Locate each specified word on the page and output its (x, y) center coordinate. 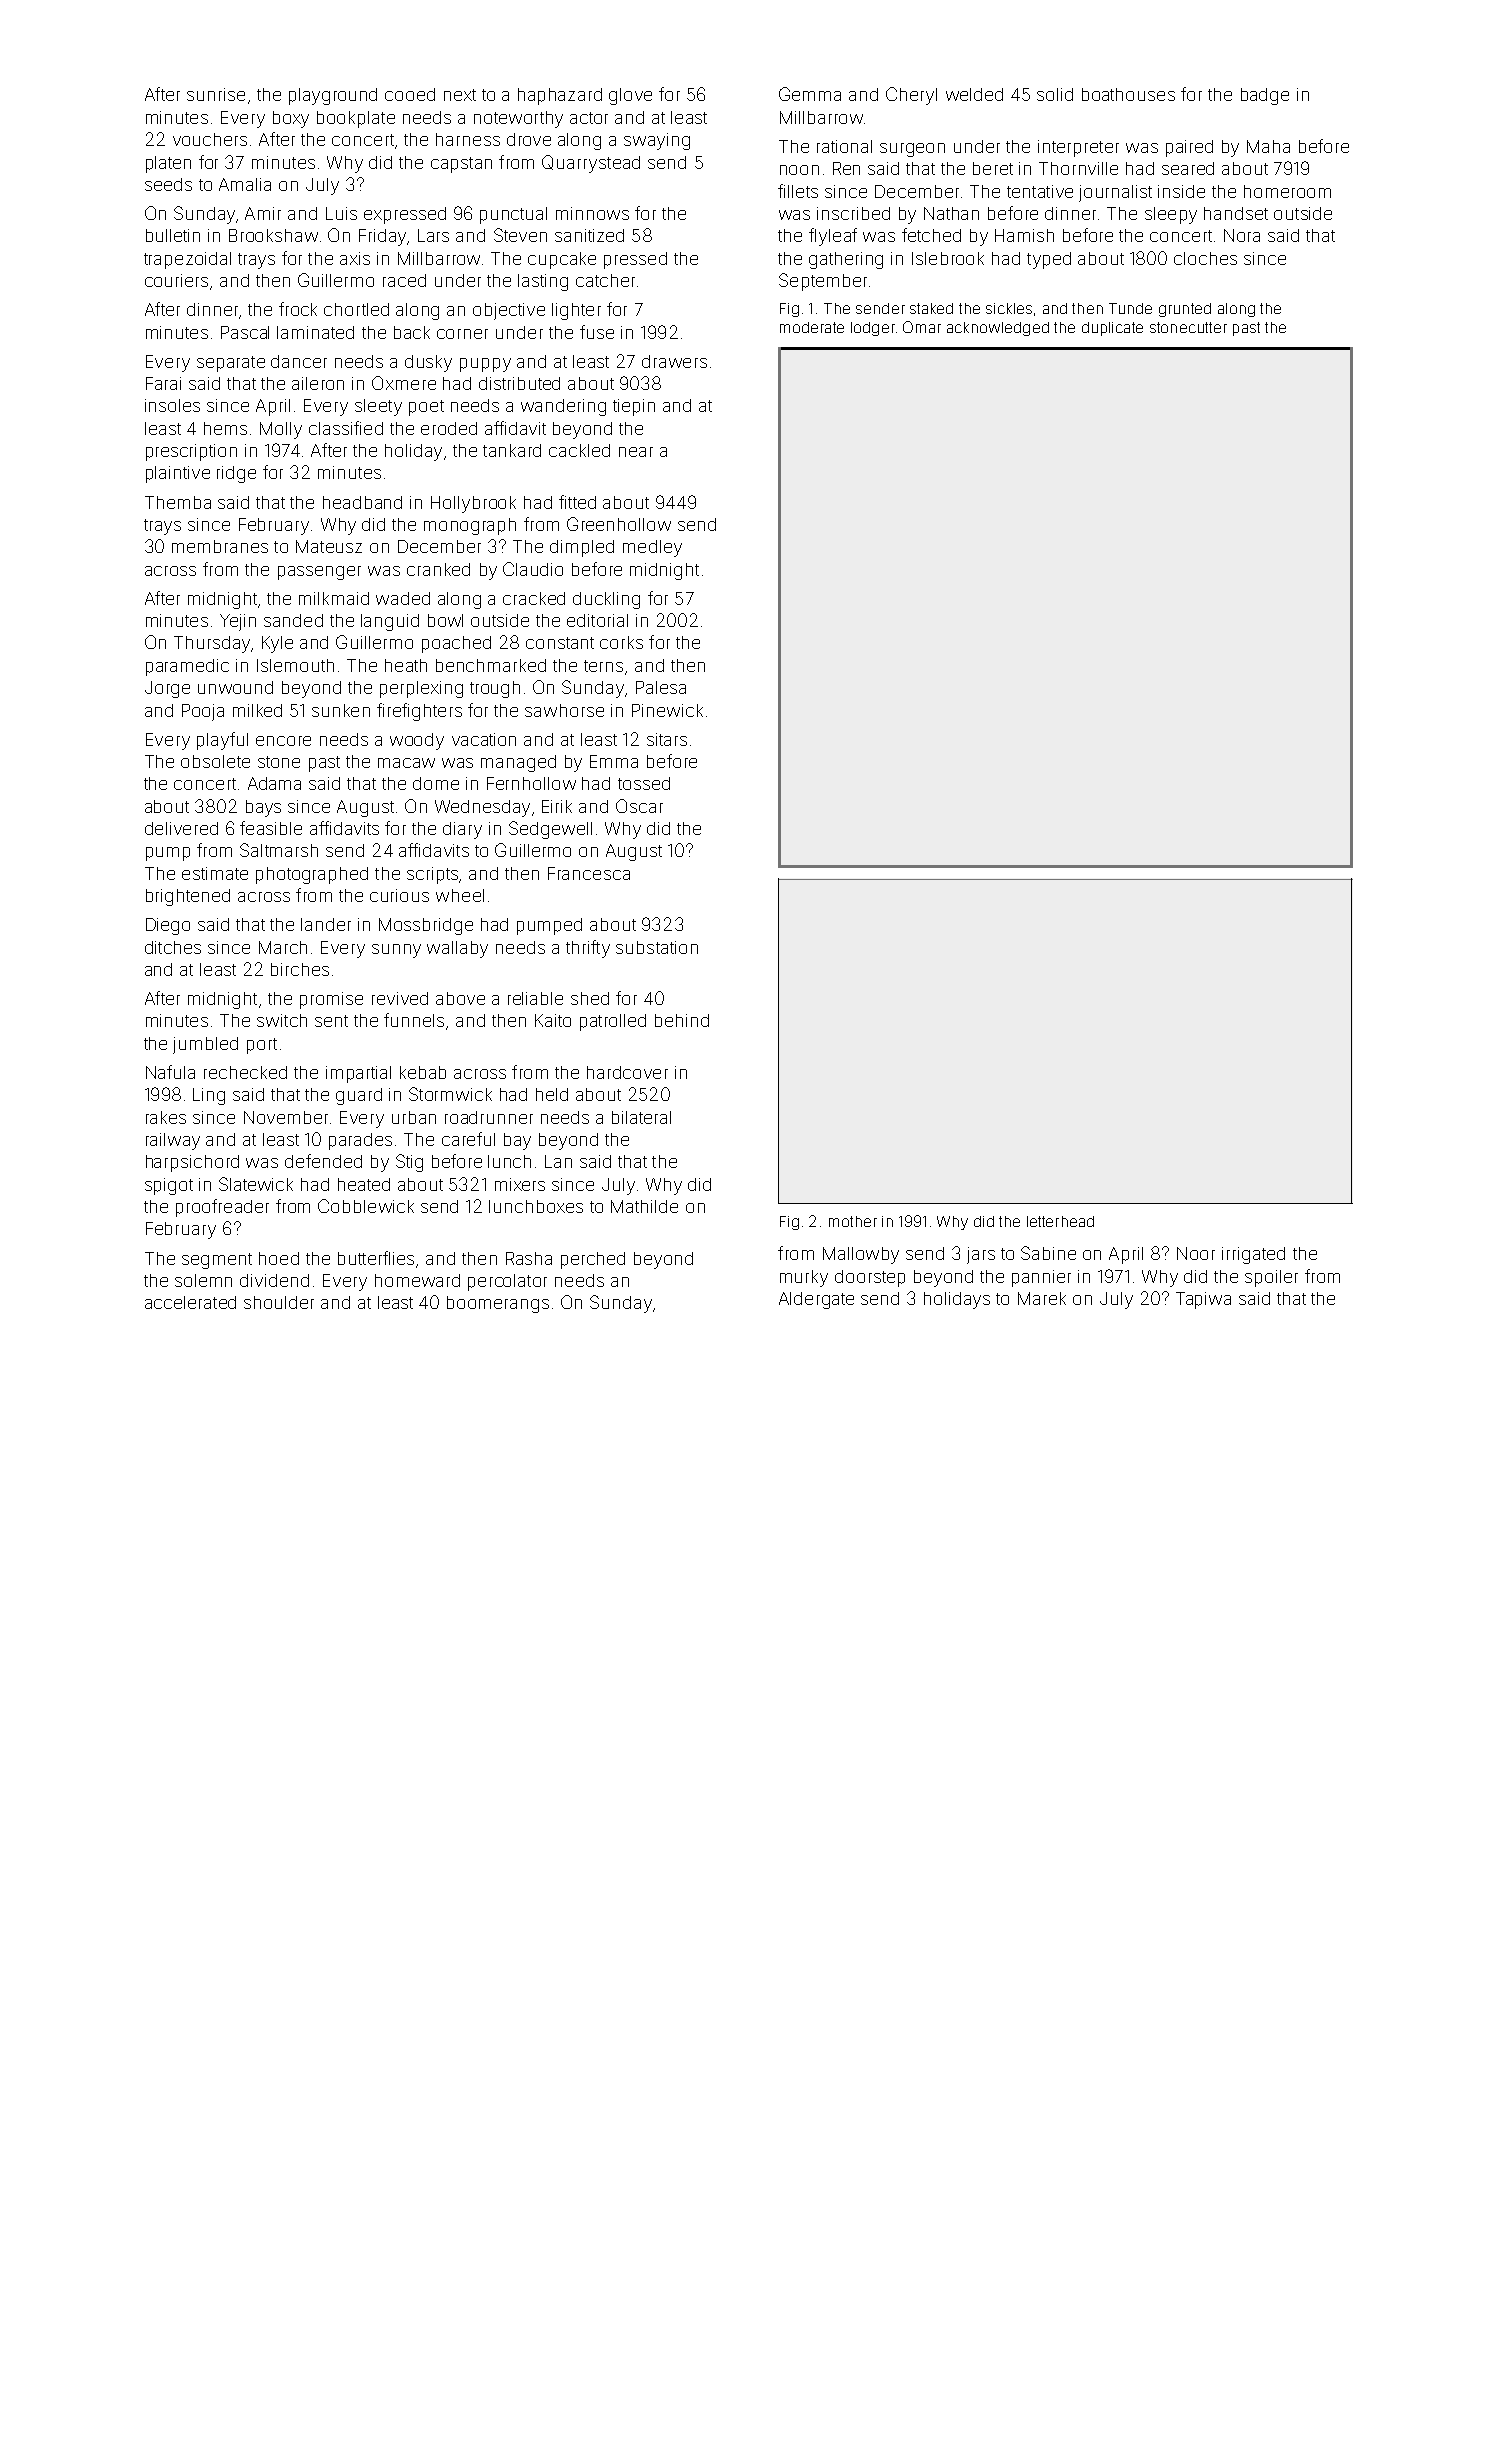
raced (404, 280)
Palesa (661, 687)
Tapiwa (1203, 1300)
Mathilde (644, 1206)
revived (400, 998)
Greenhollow (619, 524)
